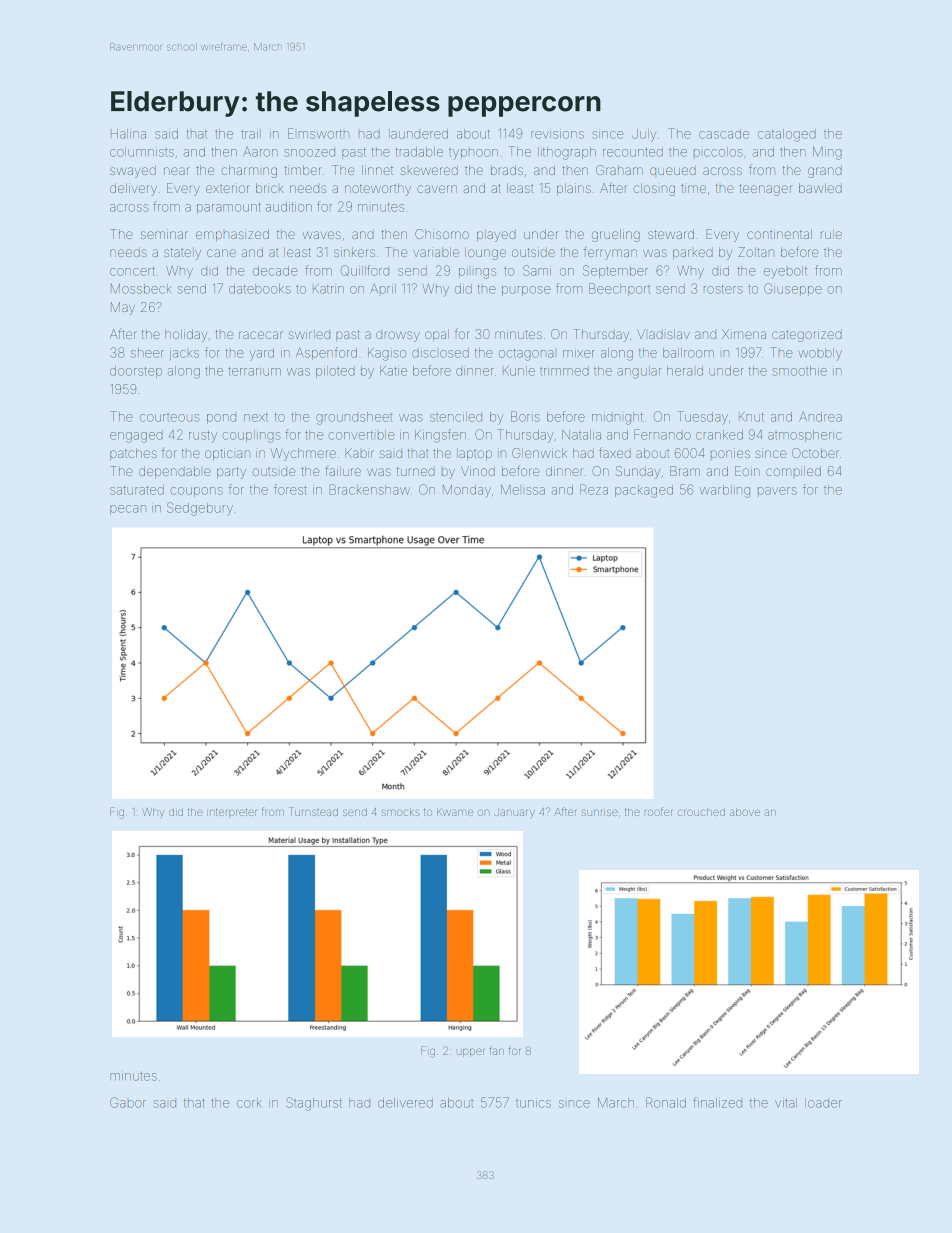  Describe the element at coordinates (455, 812) in the page. I see `Kwame` at that location.
